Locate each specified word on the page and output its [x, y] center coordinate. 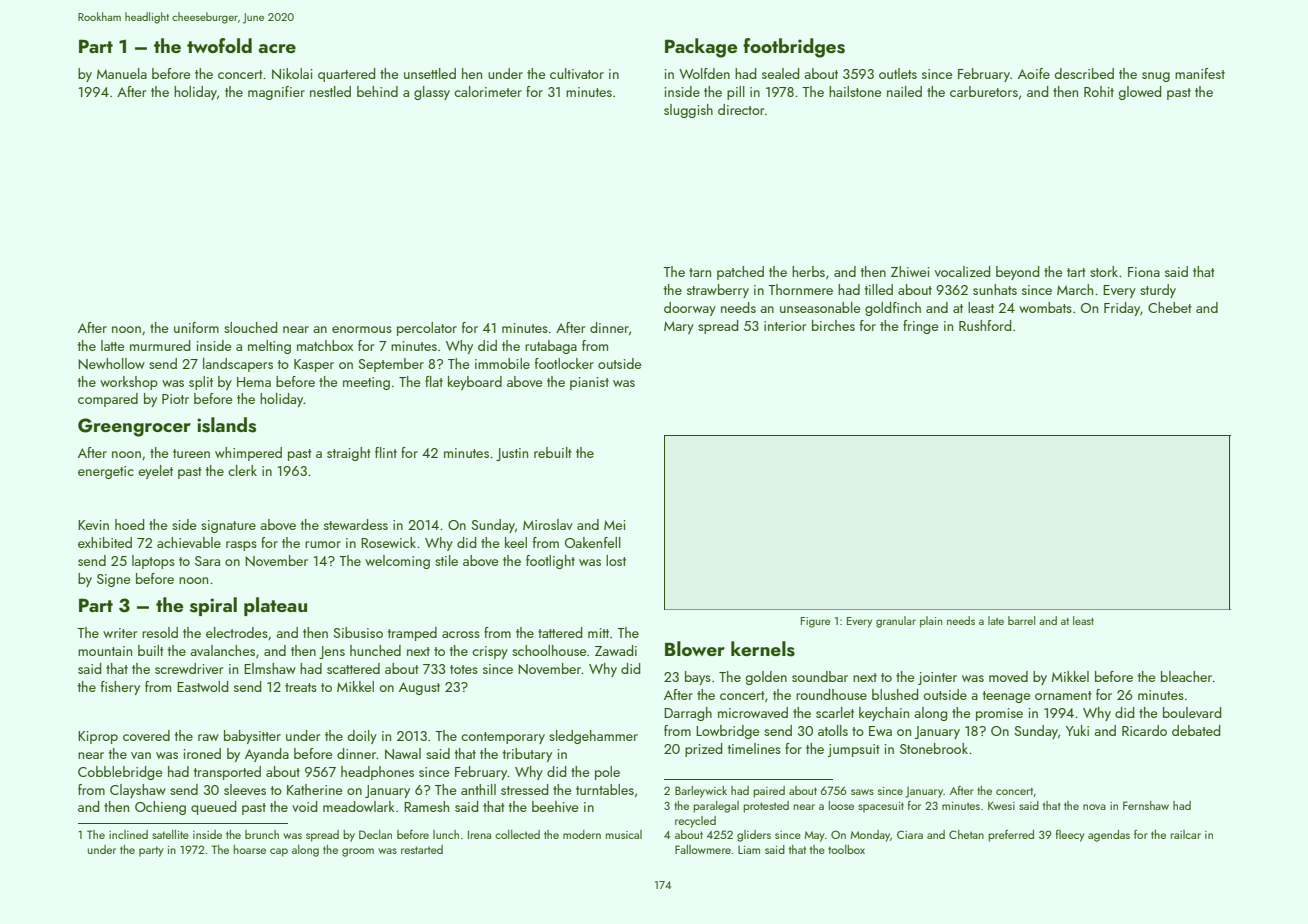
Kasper [314, 365]
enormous [362, 329]
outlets [898, 73]
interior [785, 326]
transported [227, 773]
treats [301, 687]
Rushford [985, 325]
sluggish [688, 111]
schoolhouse [549, 650]
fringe [920, 327]
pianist [589, 383]
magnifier [276, 93]
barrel [1021, 620]
